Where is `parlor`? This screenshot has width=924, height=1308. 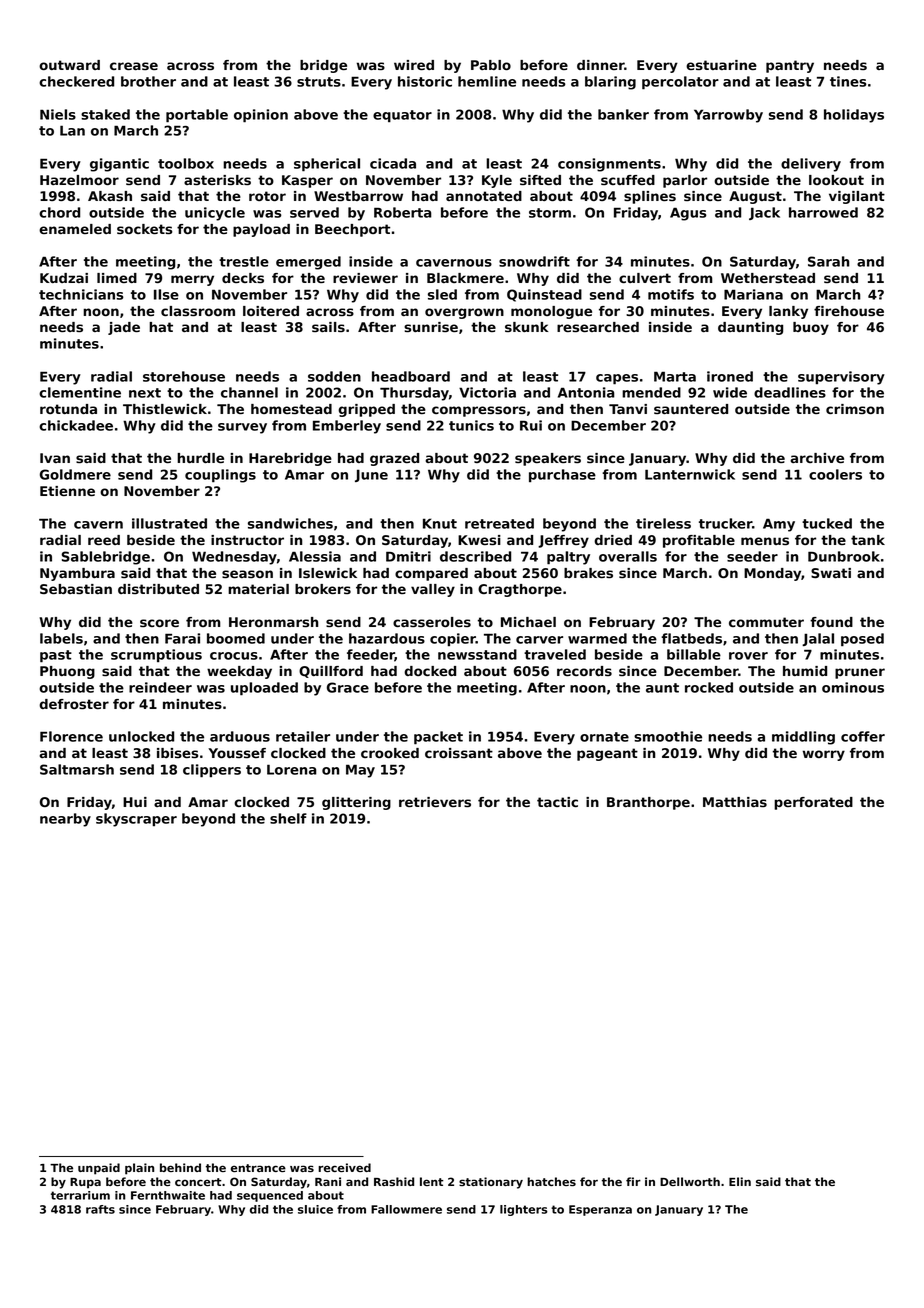
parlor is located at coordinates (685, 181).
